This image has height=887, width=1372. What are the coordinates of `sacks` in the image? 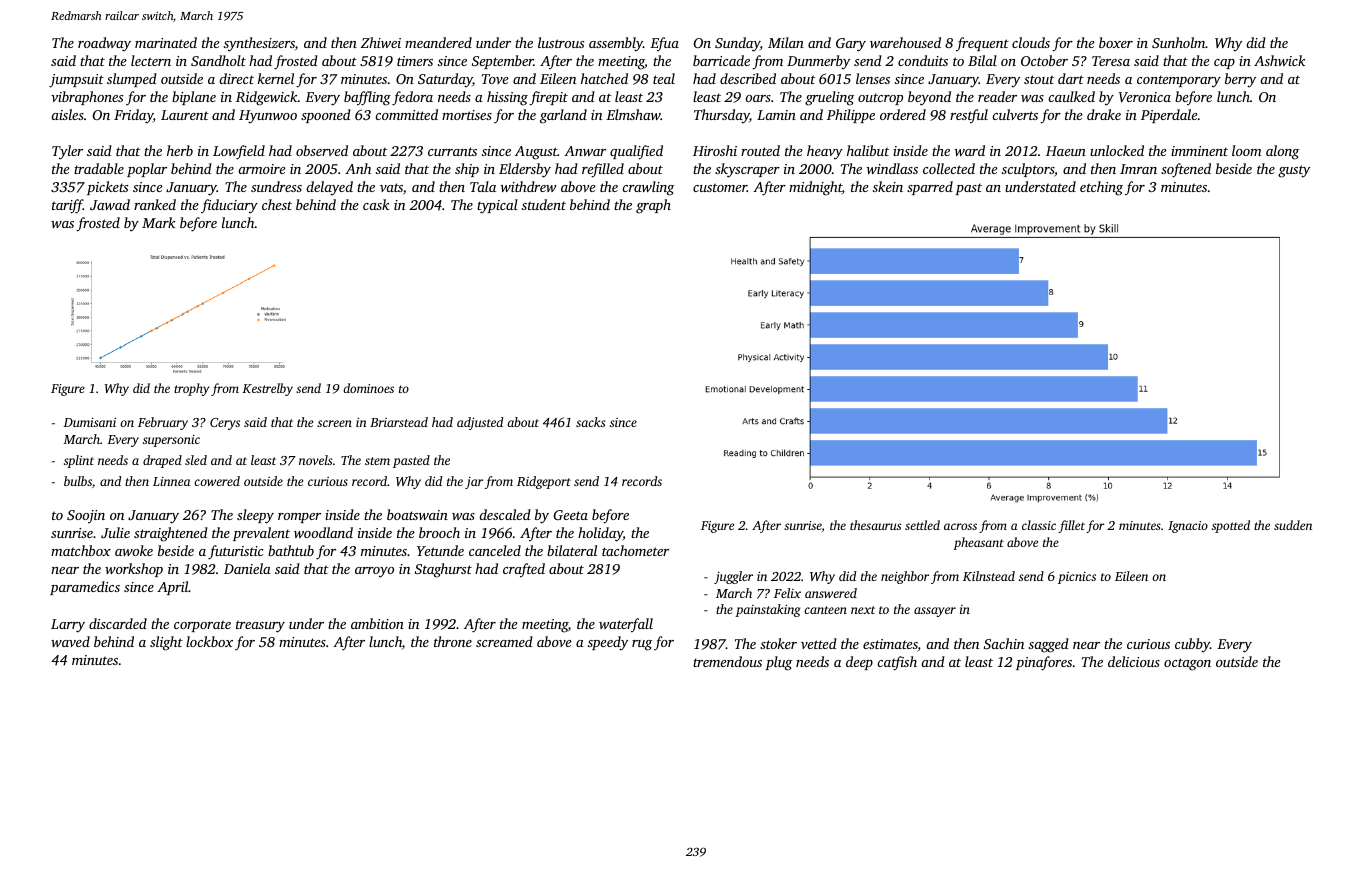 It's located at (591, 422).
